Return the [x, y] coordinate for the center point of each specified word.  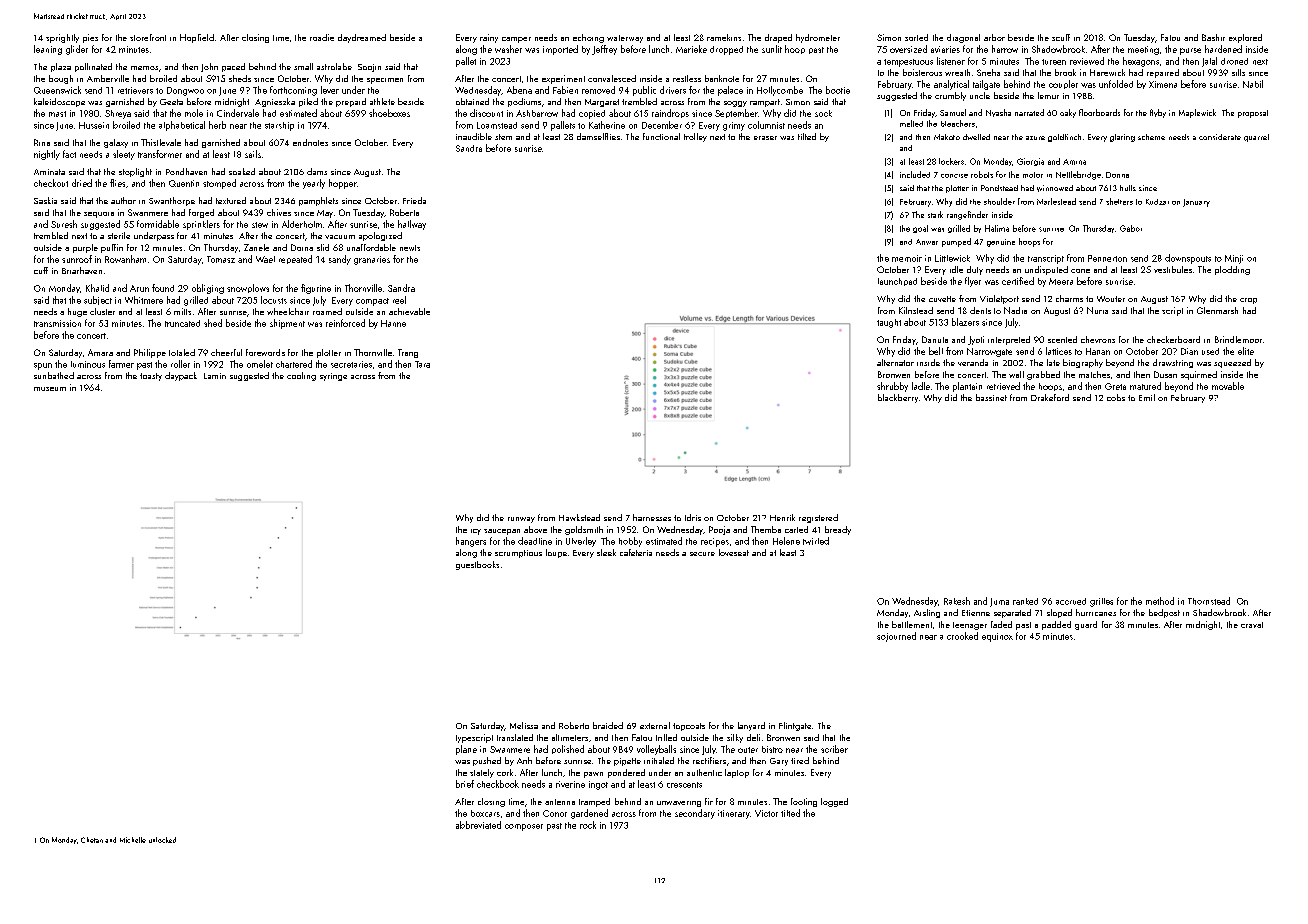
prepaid [351, 102]
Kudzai [1157, 202]
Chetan [92, 840]
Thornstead [1209, 601]
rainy [489, 38]
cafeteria [636, 552]
